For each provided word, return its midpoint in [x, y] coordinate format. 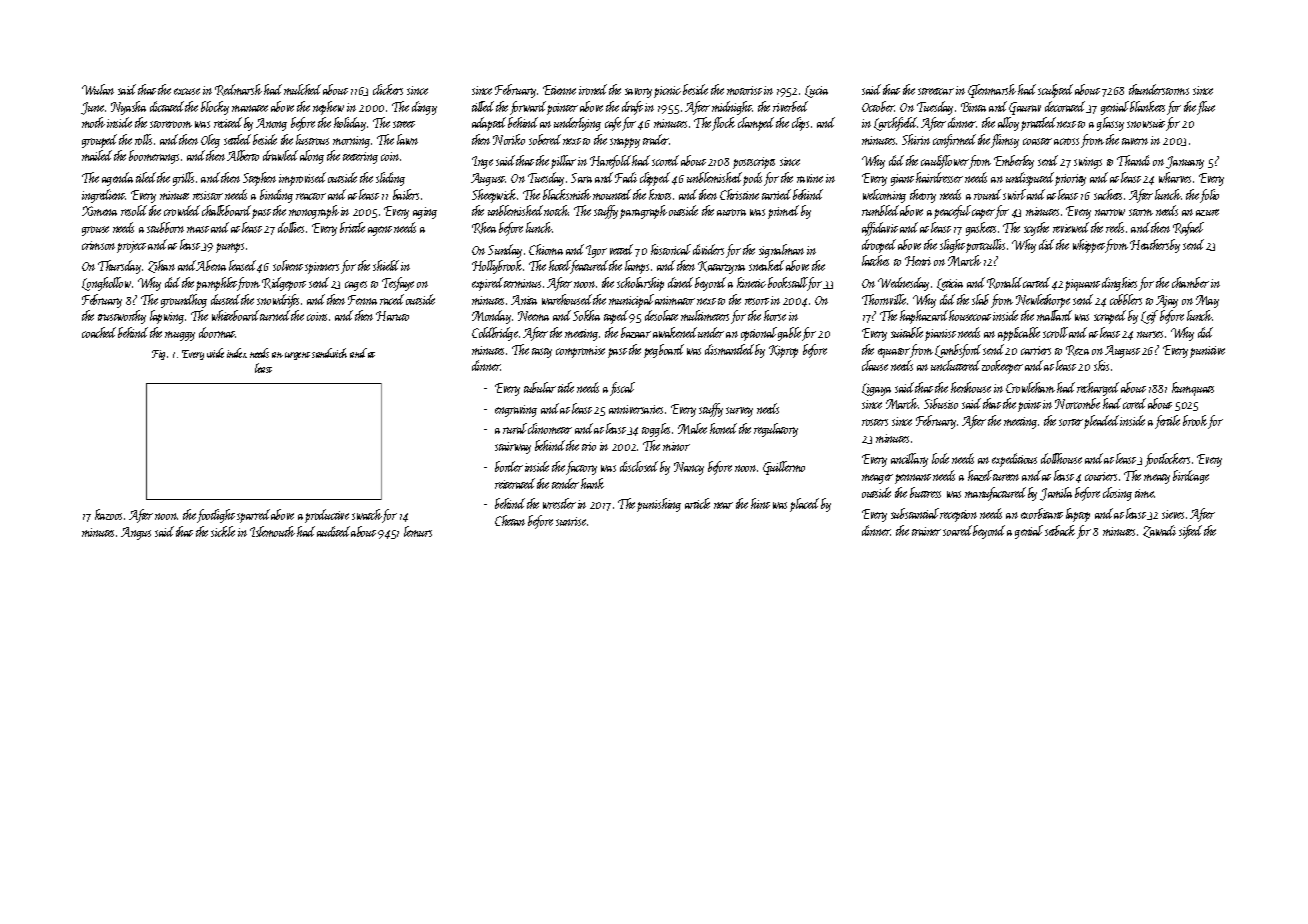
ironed [593, 89]
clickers [388, 89]
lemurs [418, 531]
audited [333, 531]
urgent [297, 356]
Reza [1077, 350]
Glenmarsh [992, 91]
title [566, 387]
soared [958, 530]
